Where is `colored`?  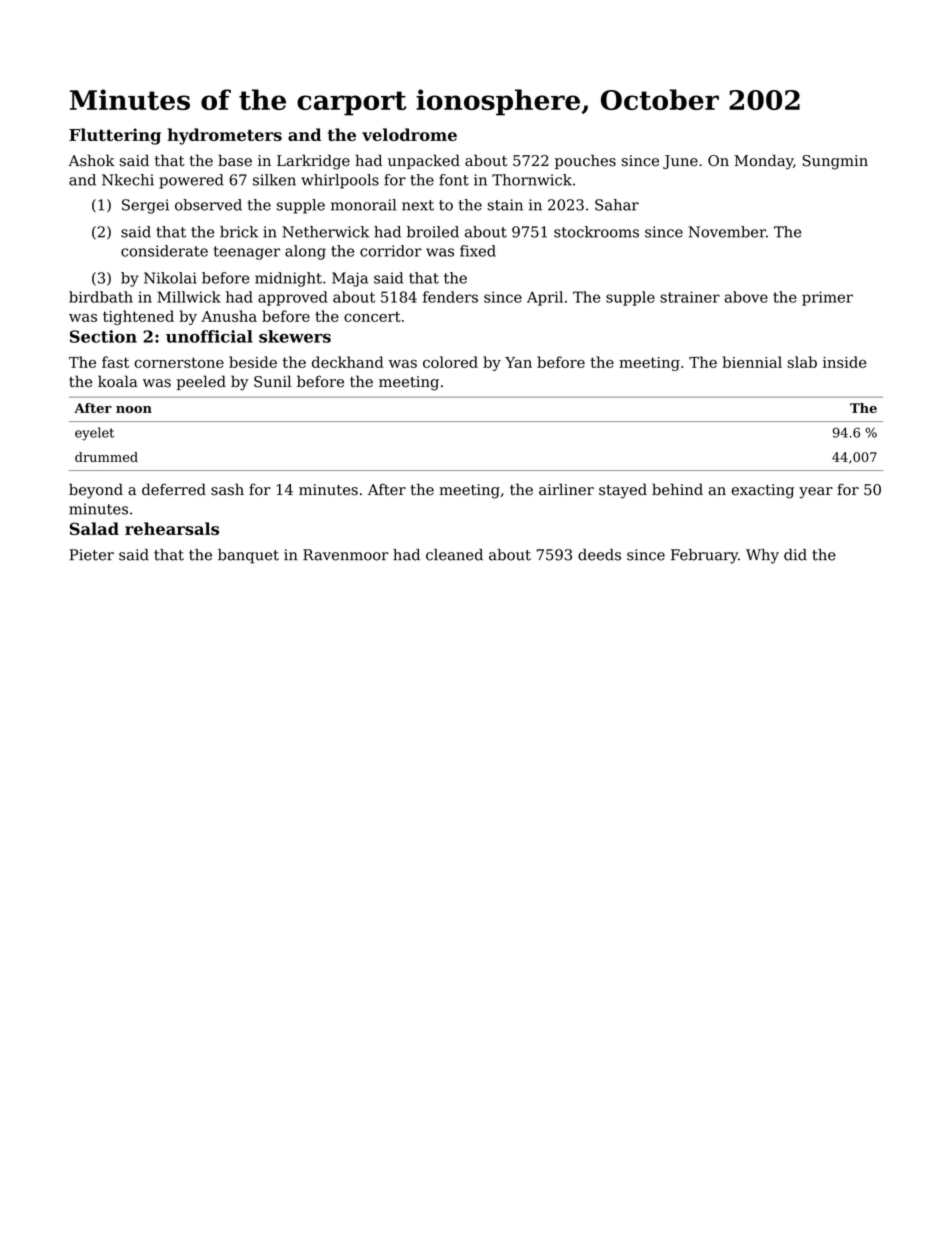 colored is located at coordinates (450, 362).
